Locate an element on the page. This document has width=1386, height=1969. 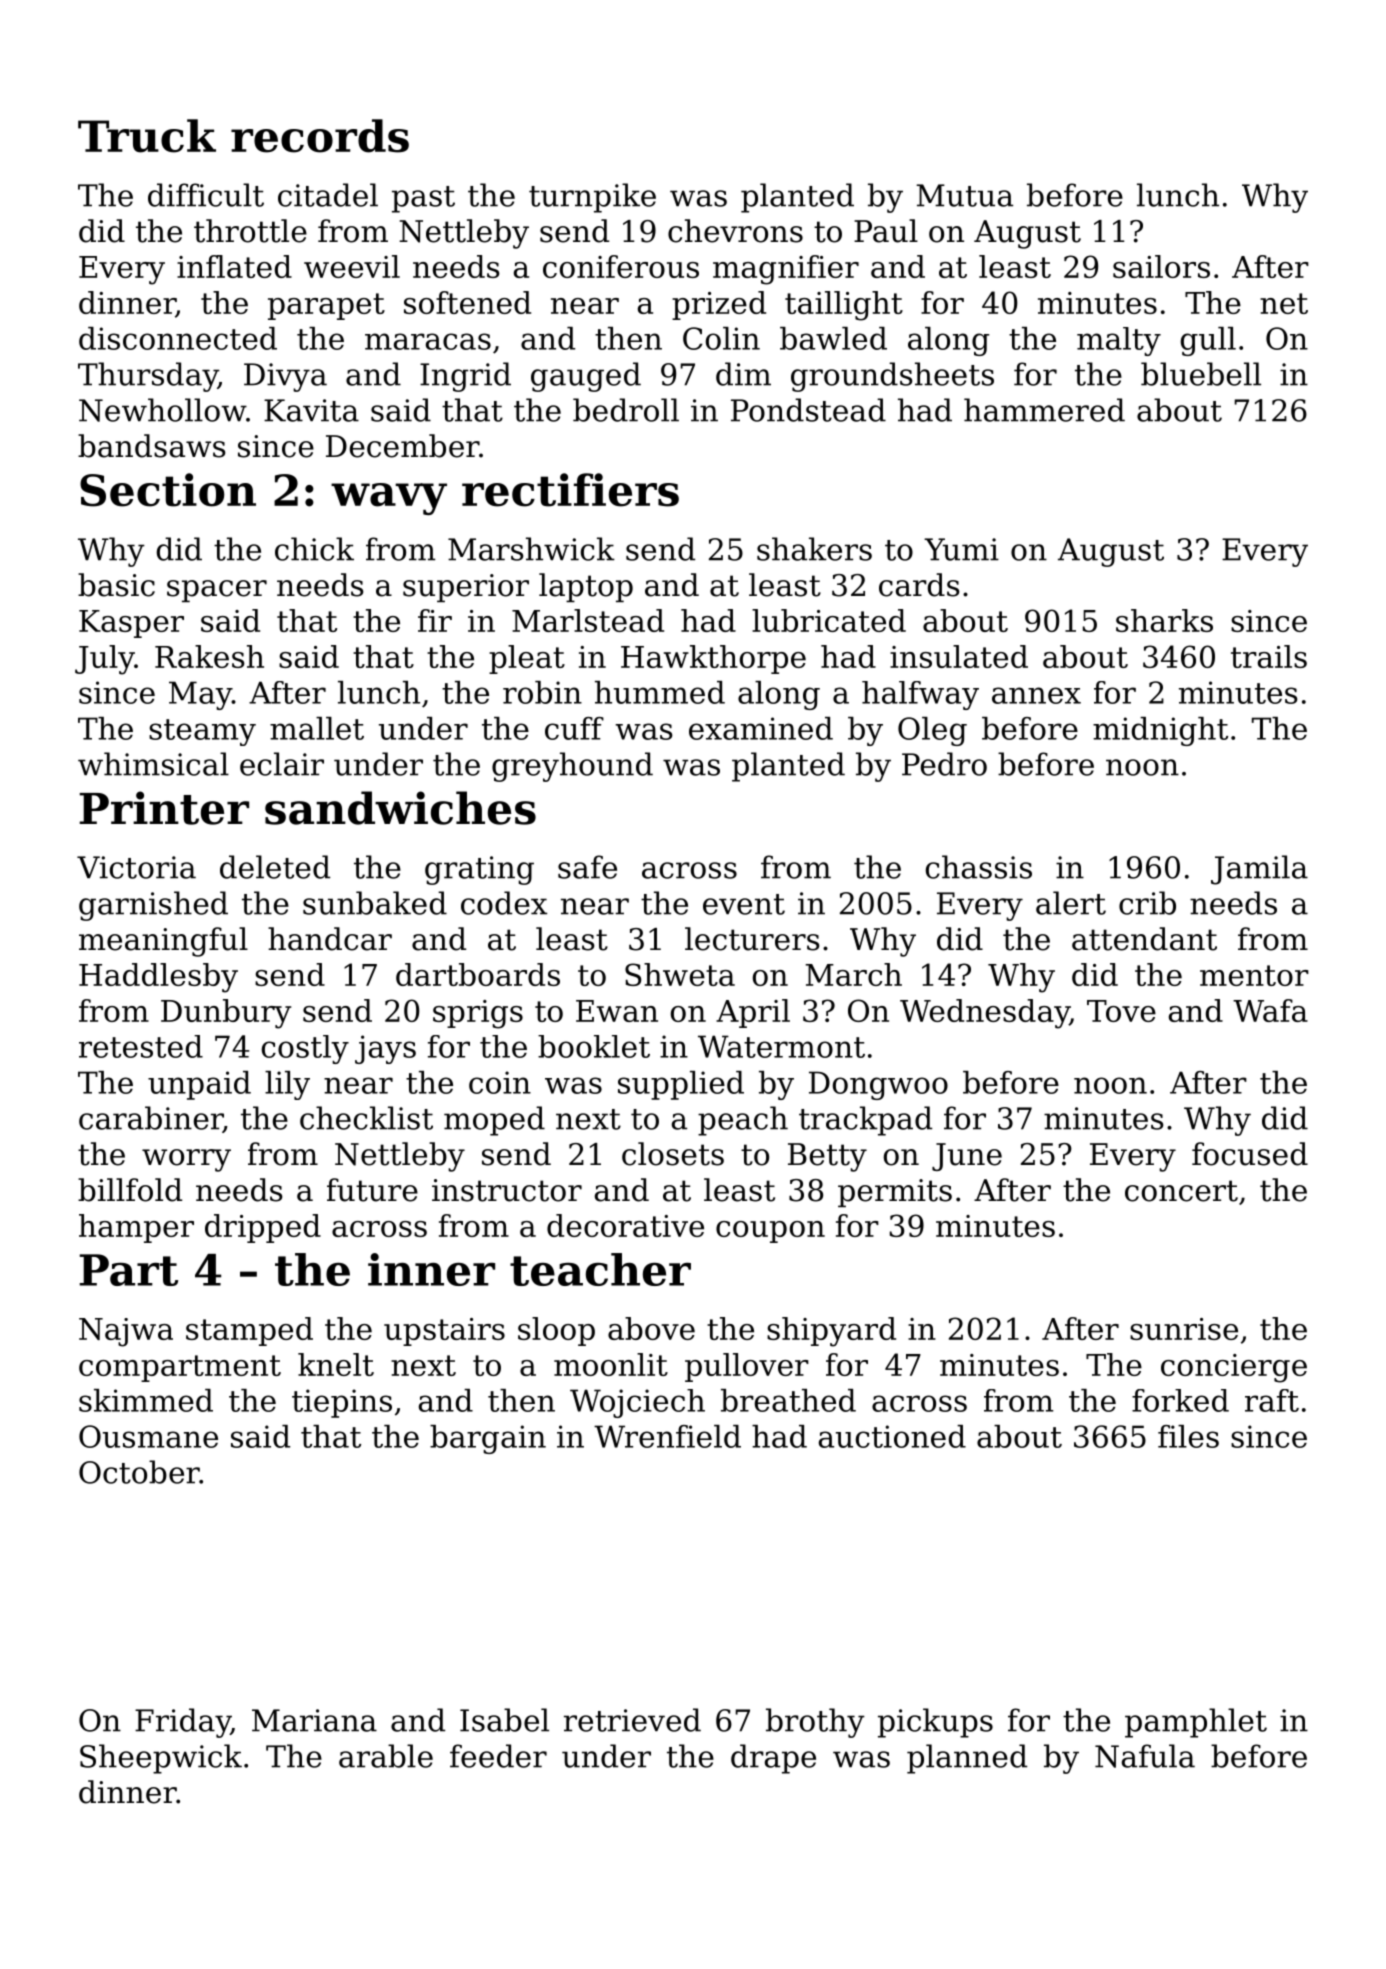
turnpike is located at coordinates (592, 198).
